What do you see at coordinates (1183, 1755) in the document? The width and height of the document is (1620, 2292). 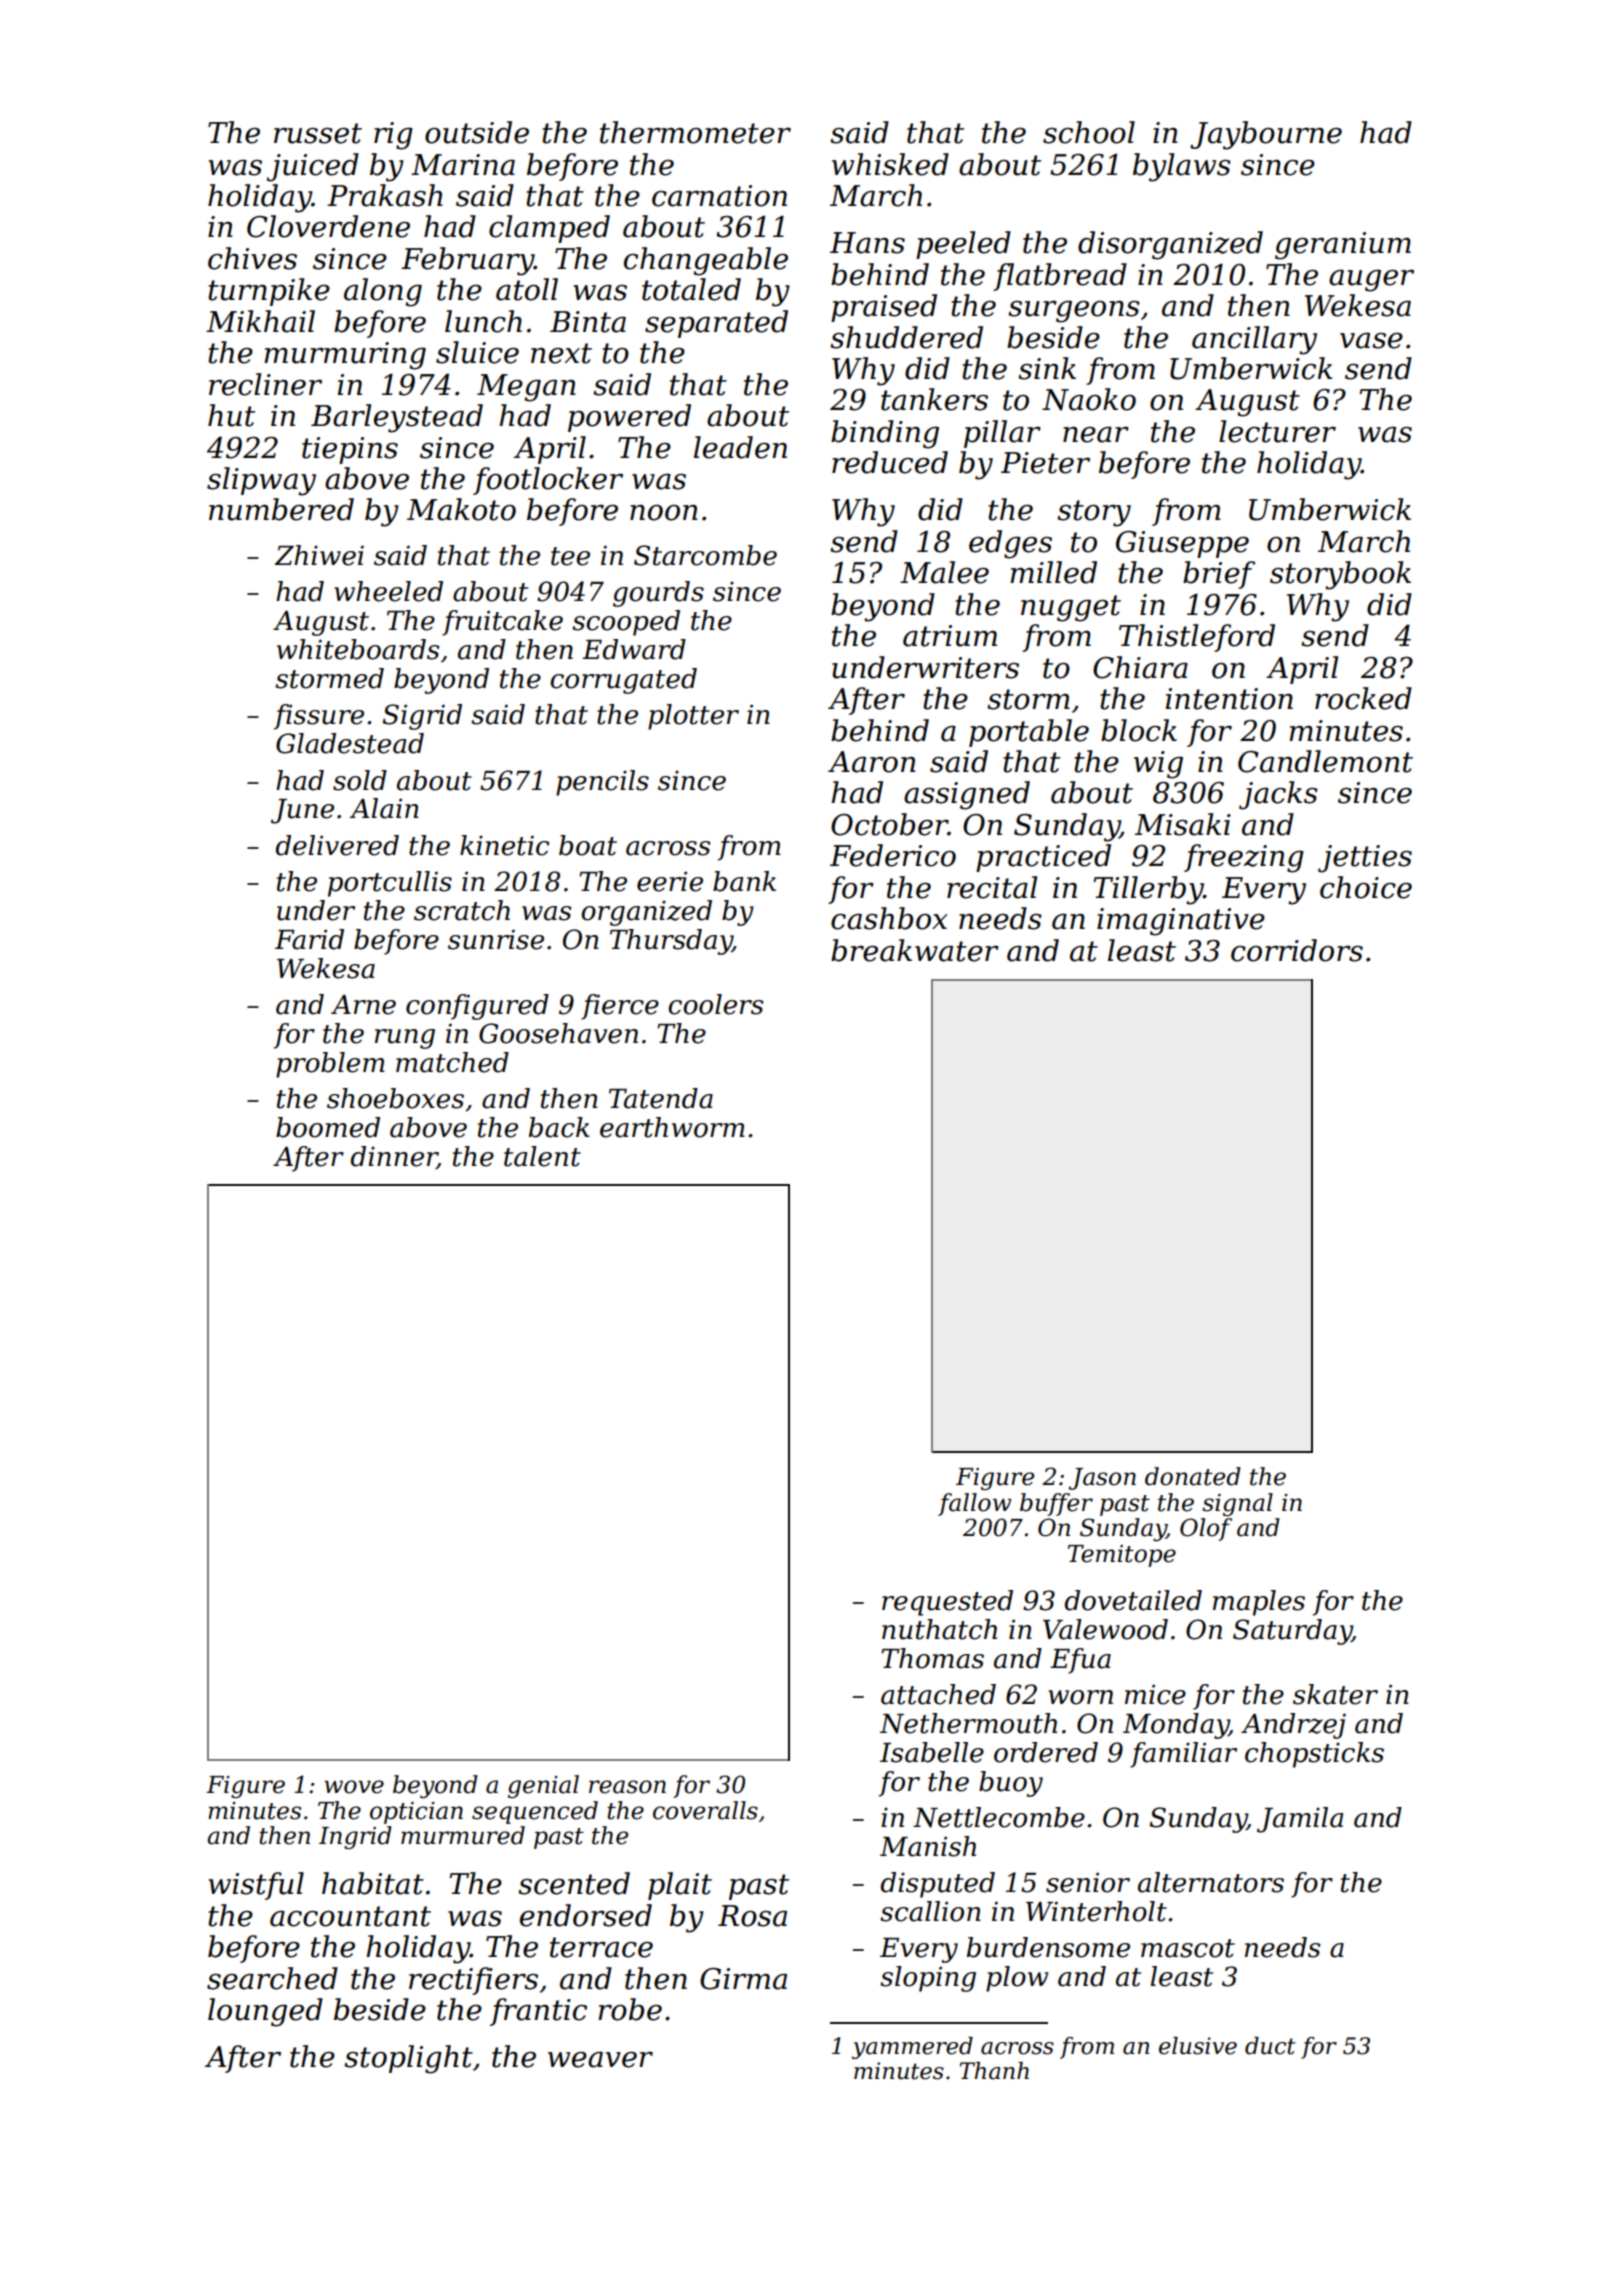 I see `familiar` at bounding box center [1183, 1755].
